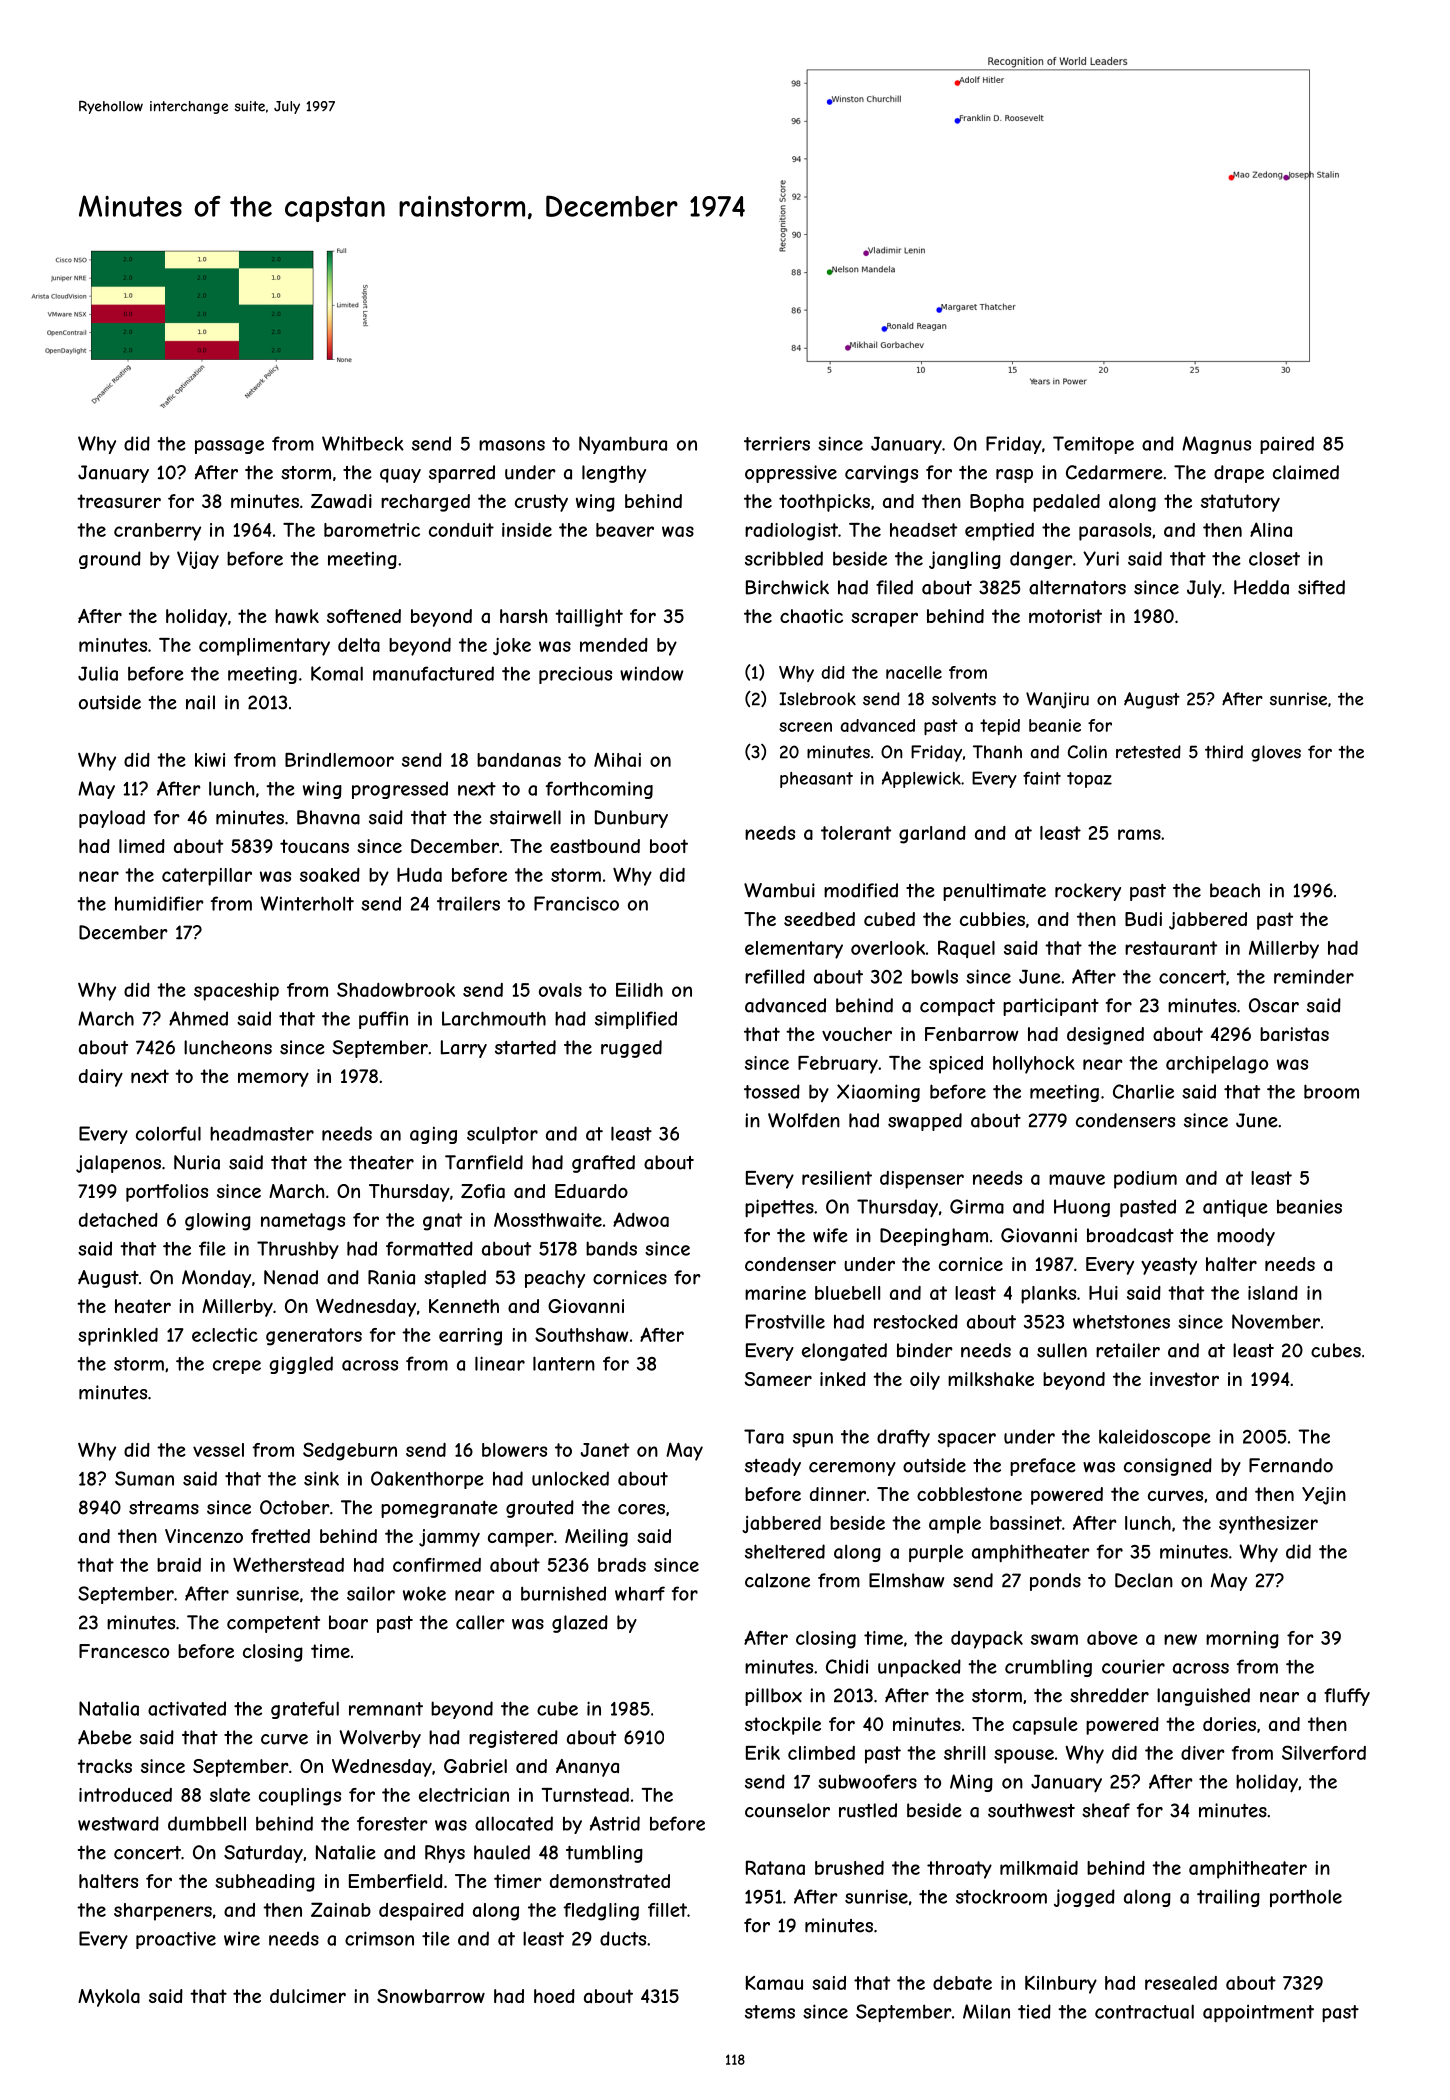  I want to click on headset, so click(923, 530).
